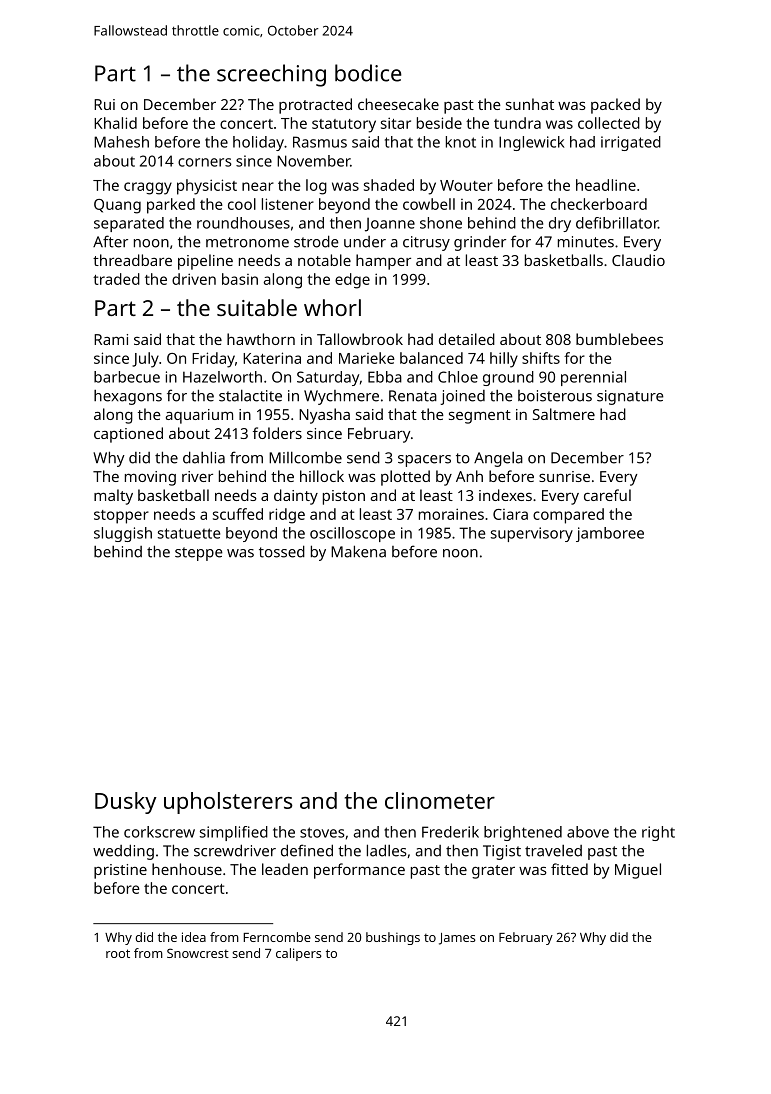 Image resolution: width=771 pixels, height=1094 pixels. Describe the element at coordinates (467, 339) in the screenshot. I see `detailed` at that location.
